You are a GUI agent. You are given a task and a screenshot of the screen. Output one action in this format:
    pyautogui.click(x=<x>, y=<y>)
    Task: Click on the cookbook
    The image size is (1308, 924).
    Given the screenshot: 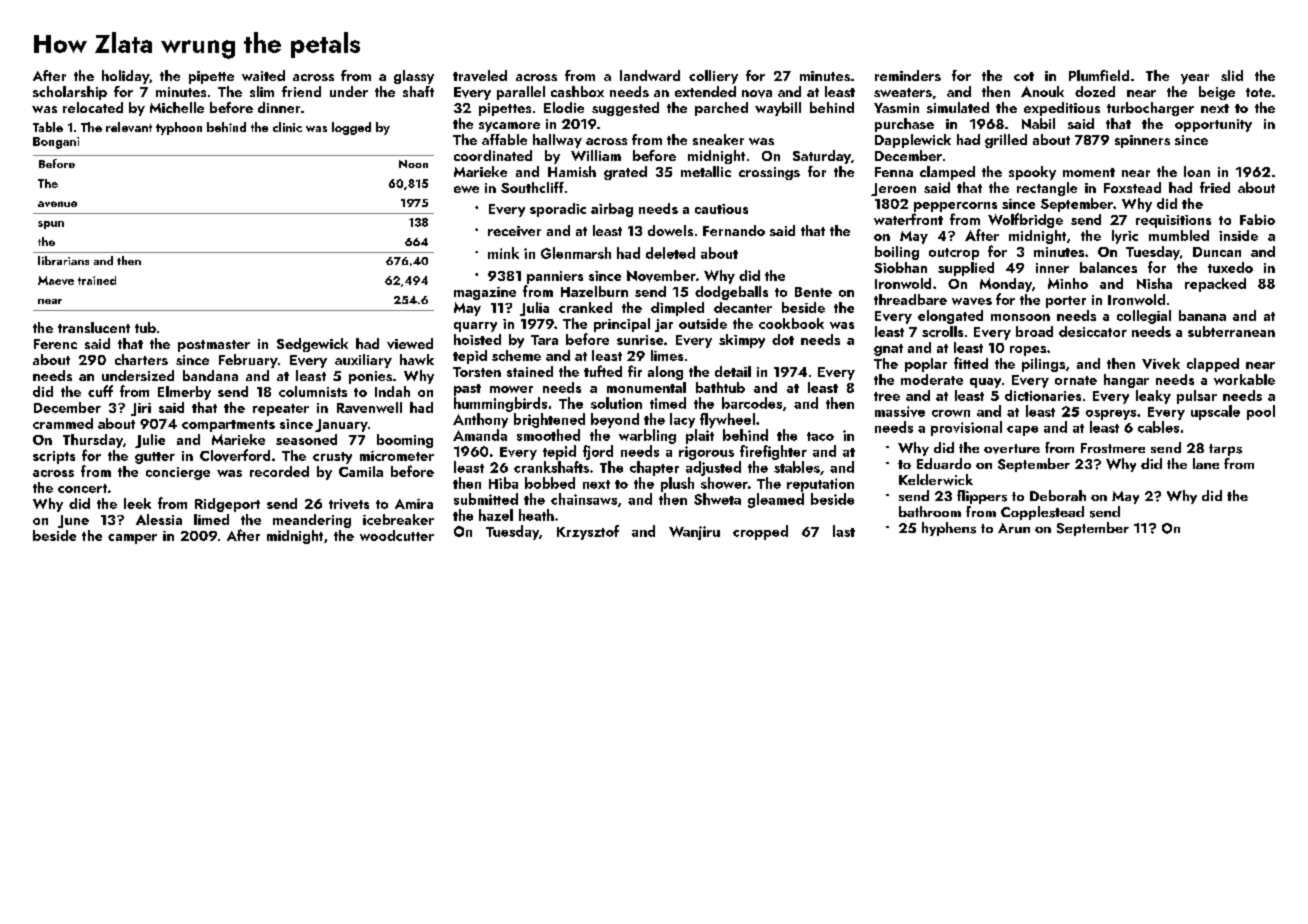 What is the action you would take?
    pyautogui.click(x=791, y=323)
